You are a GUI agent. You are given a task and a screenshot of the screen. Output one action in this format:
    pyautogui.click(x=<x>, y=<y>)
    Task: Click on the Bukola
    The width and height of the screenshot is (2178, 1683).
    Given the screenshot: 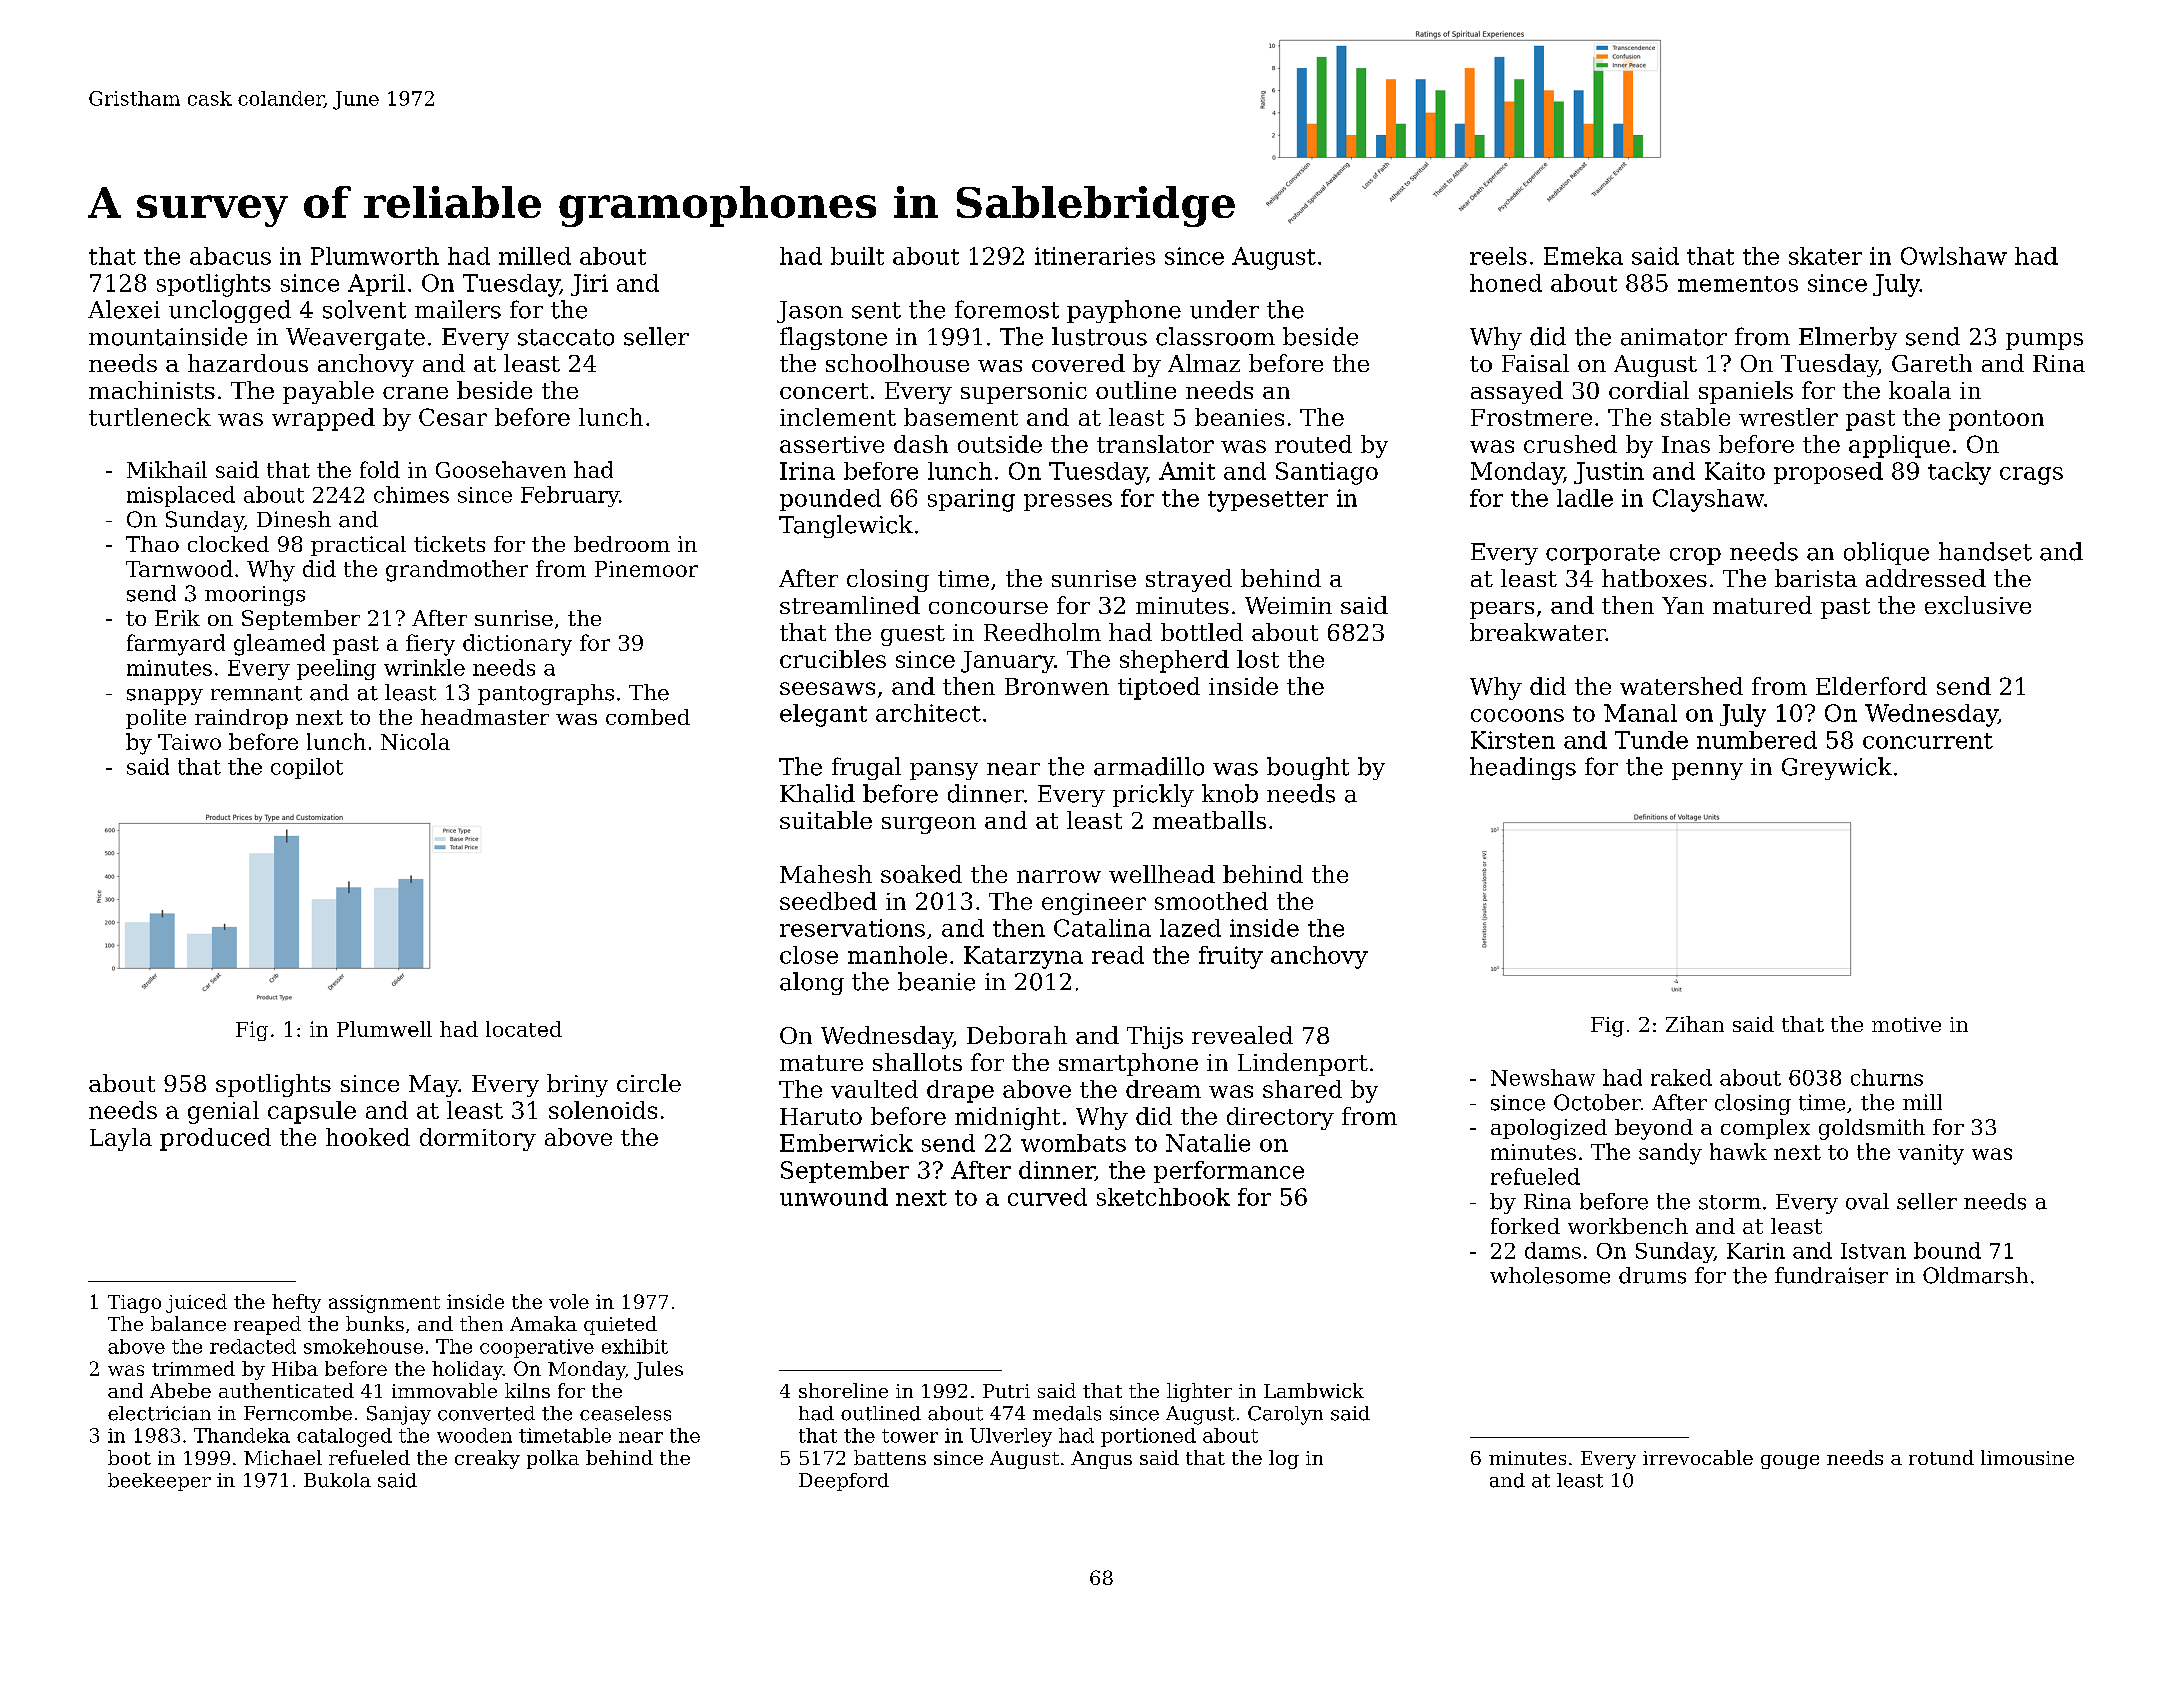 What is the action you would take?
    pyautogui.click(x=337, y=1480)
